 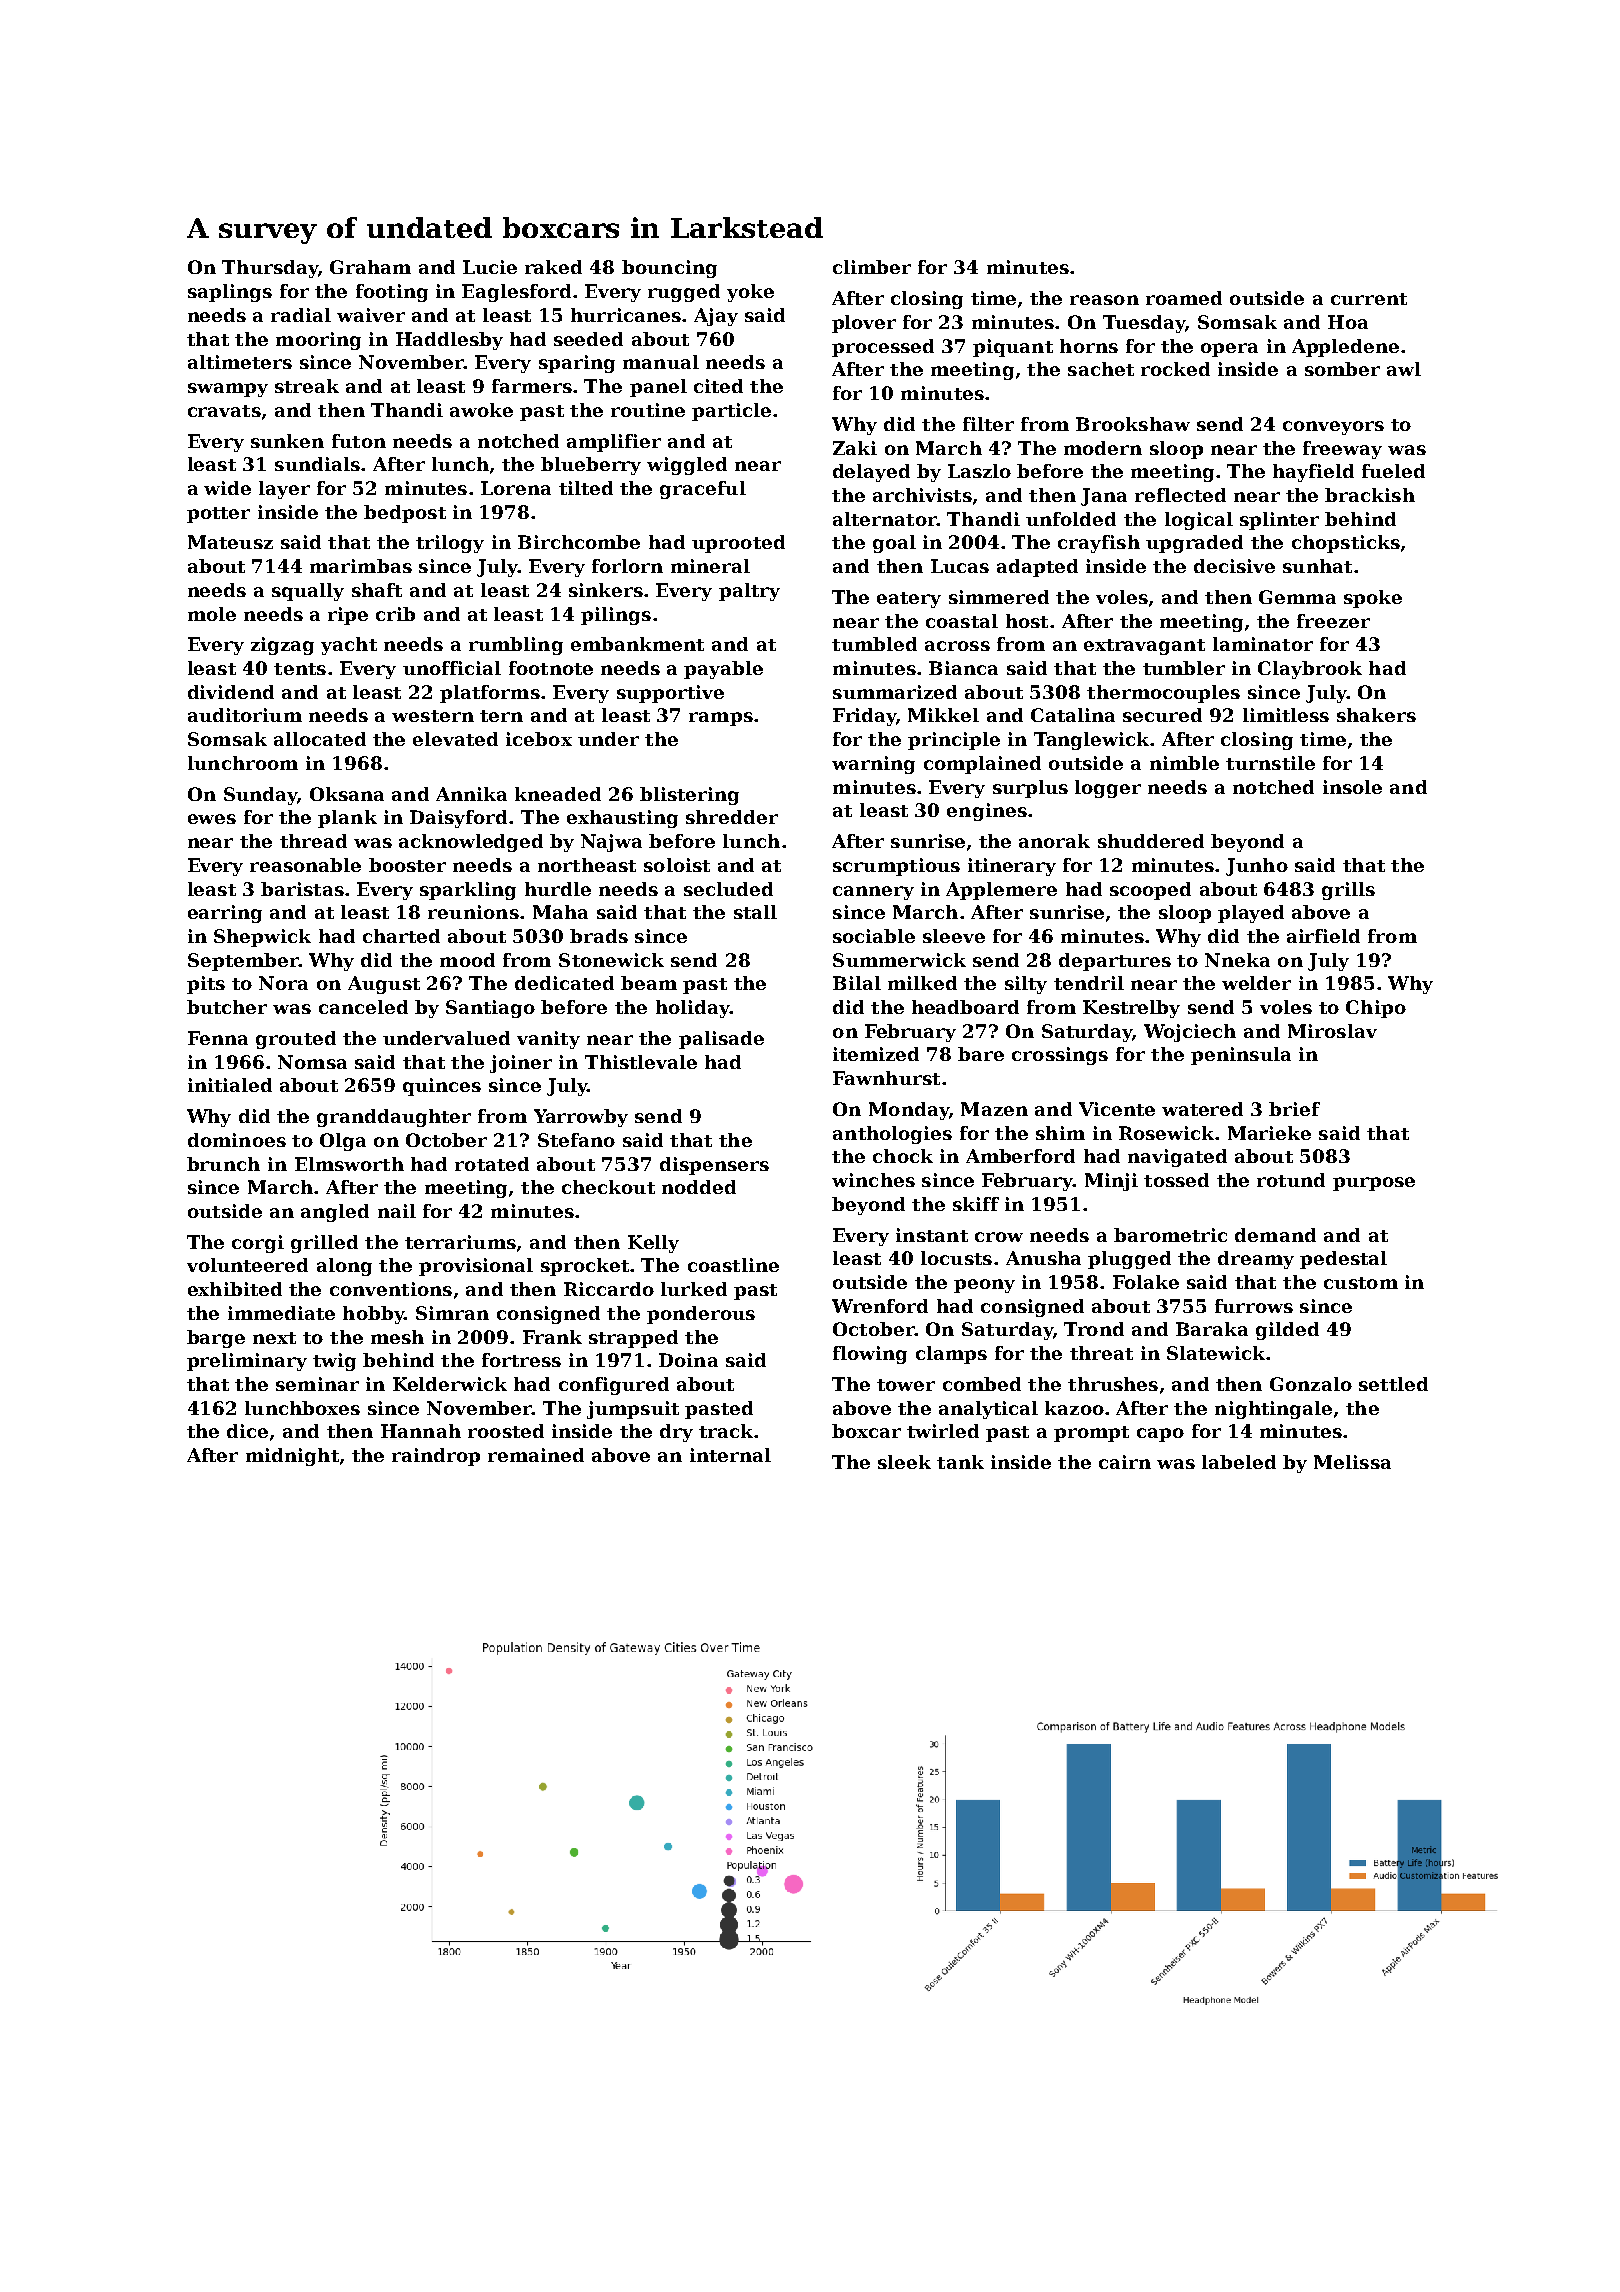 I want to click on dominoes, so click(x=237, y=1140).
